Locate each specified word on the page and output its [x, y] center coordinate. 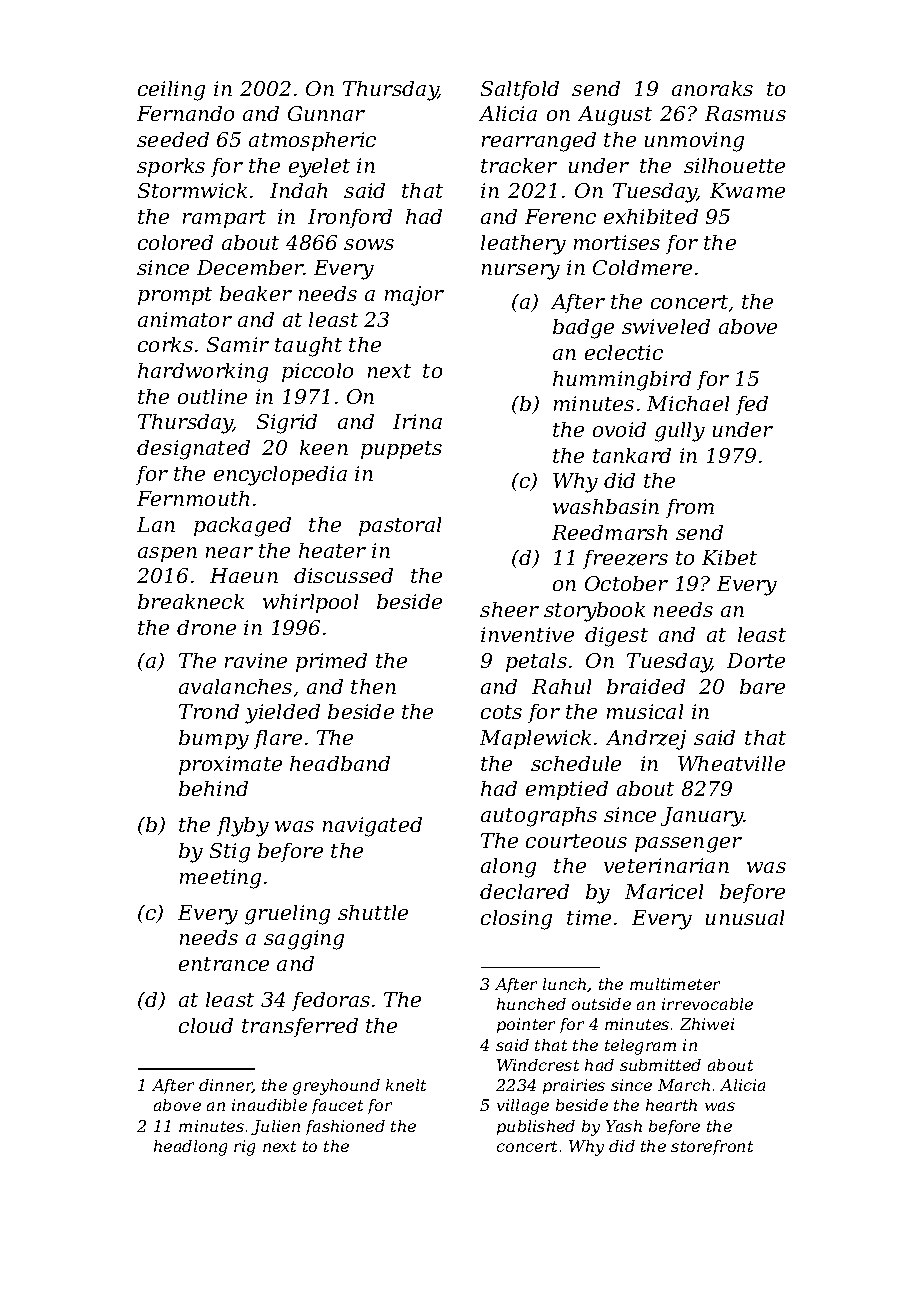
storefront [712, 1147]
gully [680, 432]
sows [369, 244]
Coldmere [642, 267]
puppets [401, 450]
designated [193, 450]
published [536, 1127]
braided [646, 686]
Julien [275, 1127]
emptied [567, 790]
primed [331, 662]
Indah [298, 190]
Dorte [756, 660]
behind [213, 788]
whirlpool [310, 603]
